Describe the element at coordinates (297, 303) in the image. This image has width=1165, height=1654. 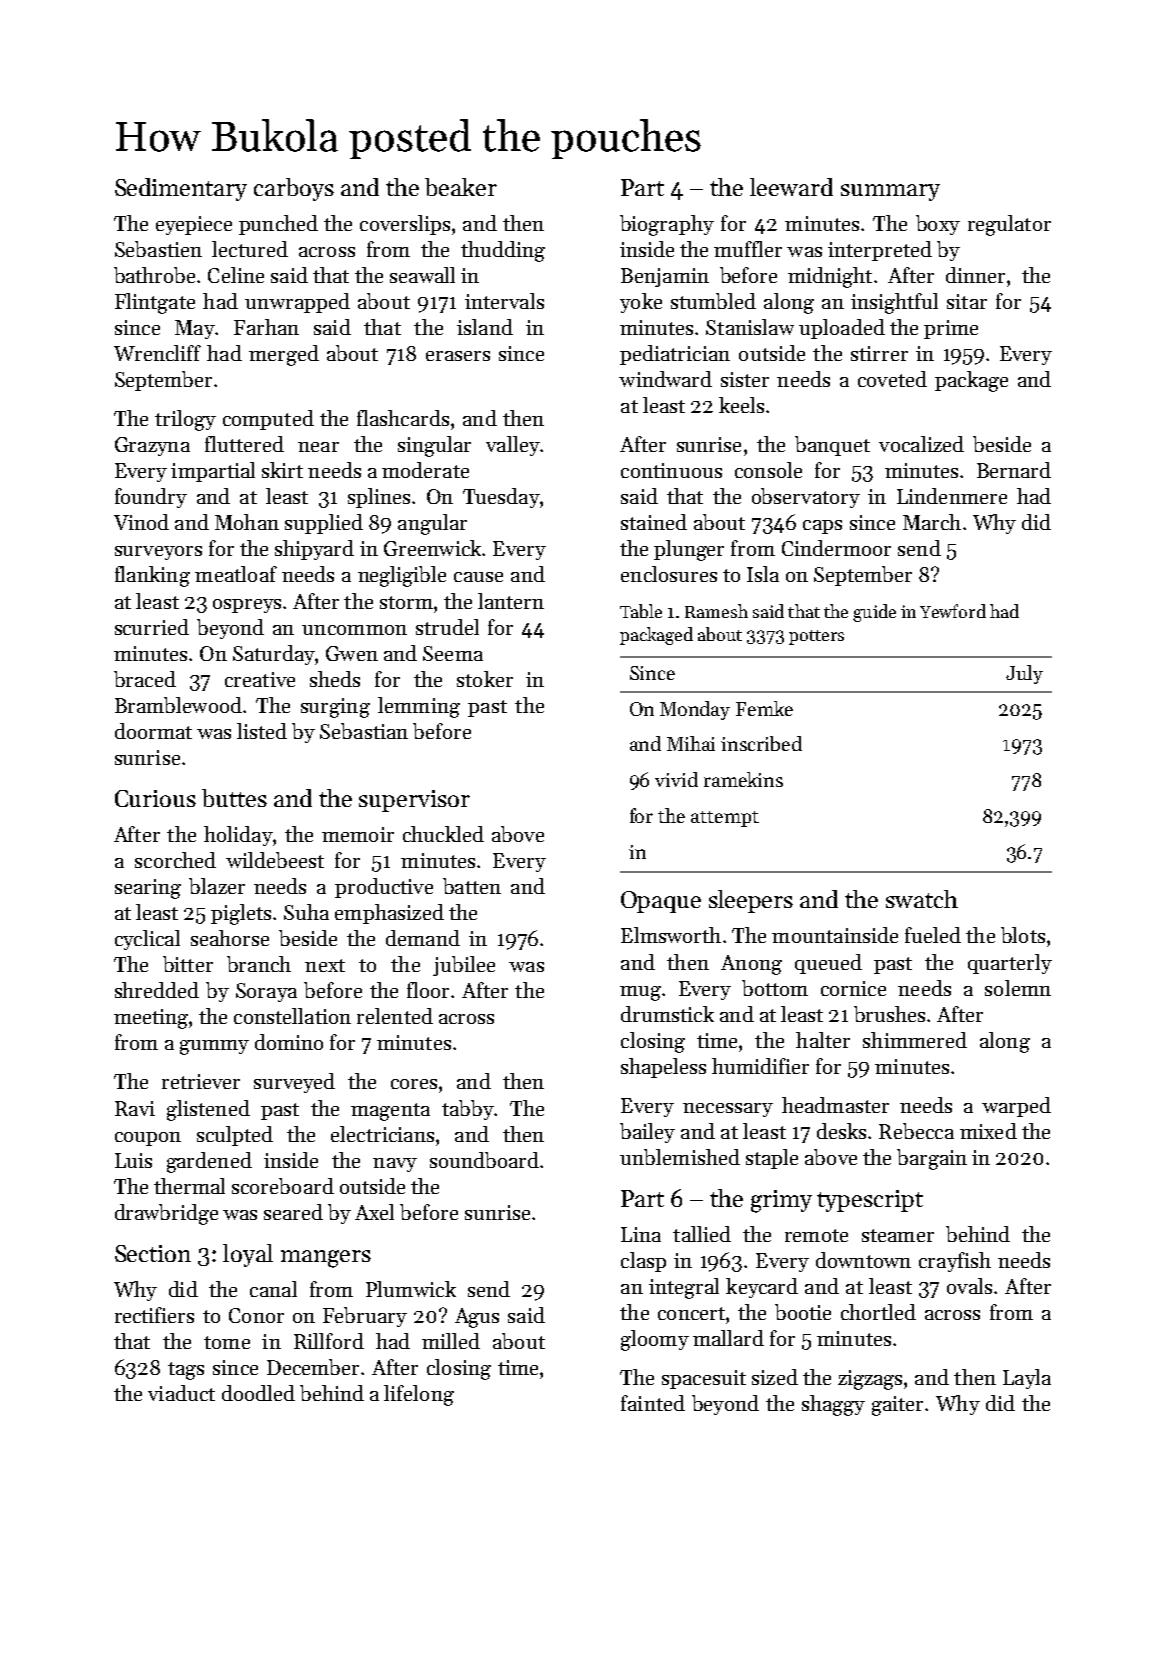
I see `unwrapped` at that location.
